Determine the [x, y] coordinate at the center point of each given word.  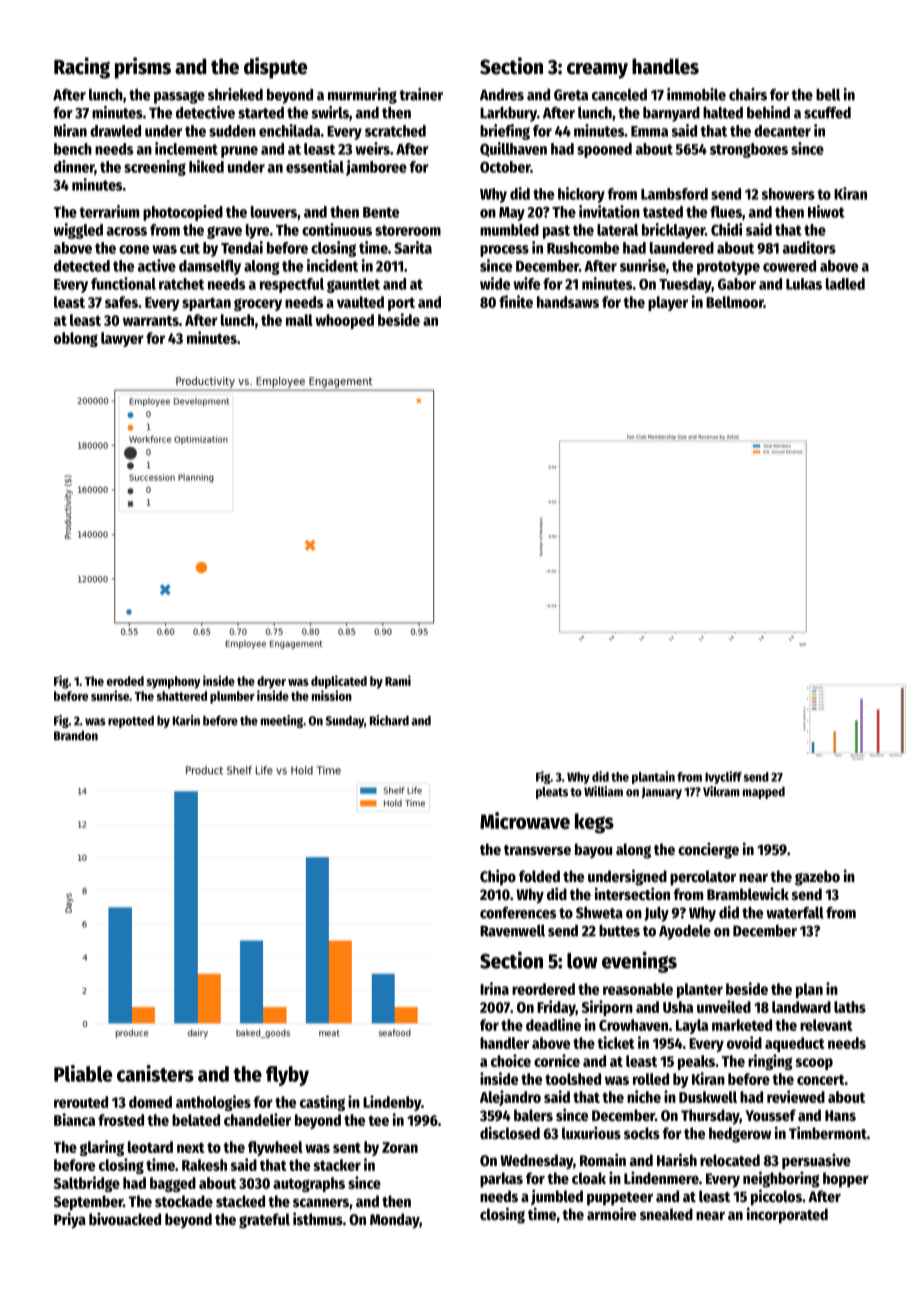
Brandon [76, 736]
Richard [389, 720]
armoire [611, 1213]
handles [665, 66]
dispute [275, 68]
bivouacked [125, 1218]
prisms [143, 68]
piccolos [776, 1197]
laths [850, 1007]
